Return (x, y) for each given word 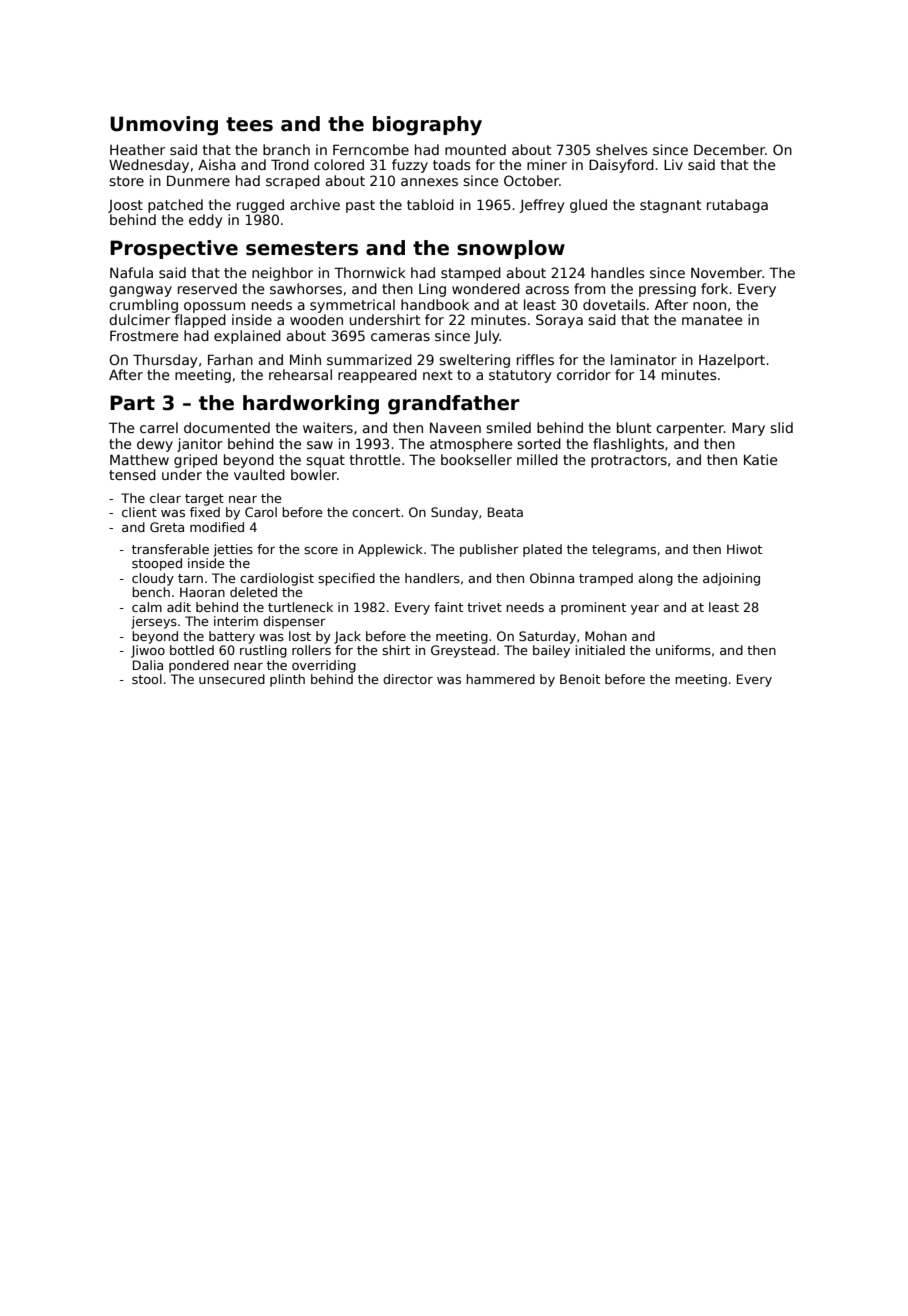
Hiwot (744, 549)
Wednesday (149, 166)
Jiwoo (148, 651)
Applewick (390, 550)
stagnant (670, 206)
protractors (629, 461)
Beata (505, 512)
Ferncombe (371, 149)
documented (227, 427)
